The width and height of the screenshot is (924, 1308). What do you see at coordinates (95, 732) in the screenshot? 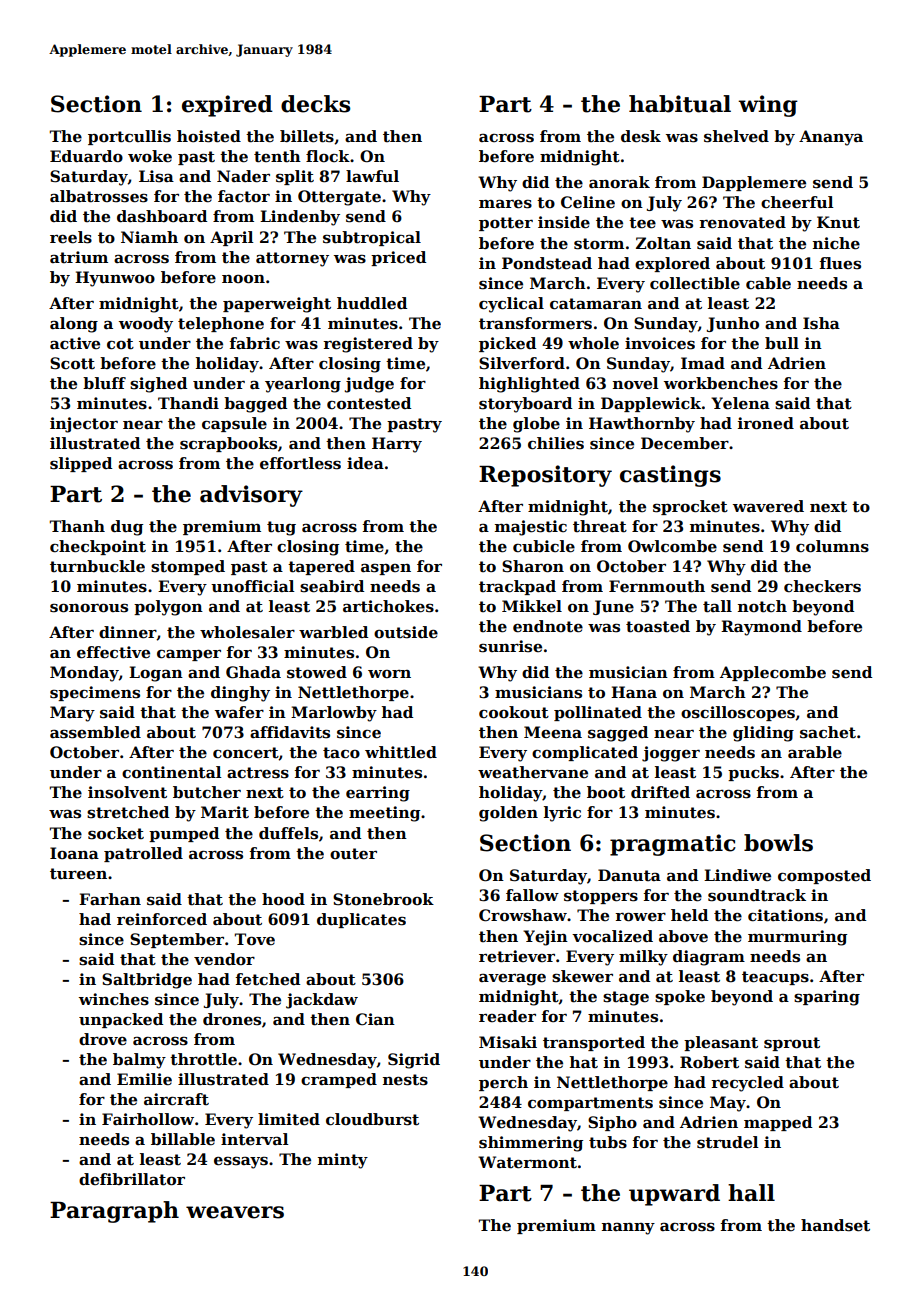
I see `assembled` at bounding box center [95, 732].
